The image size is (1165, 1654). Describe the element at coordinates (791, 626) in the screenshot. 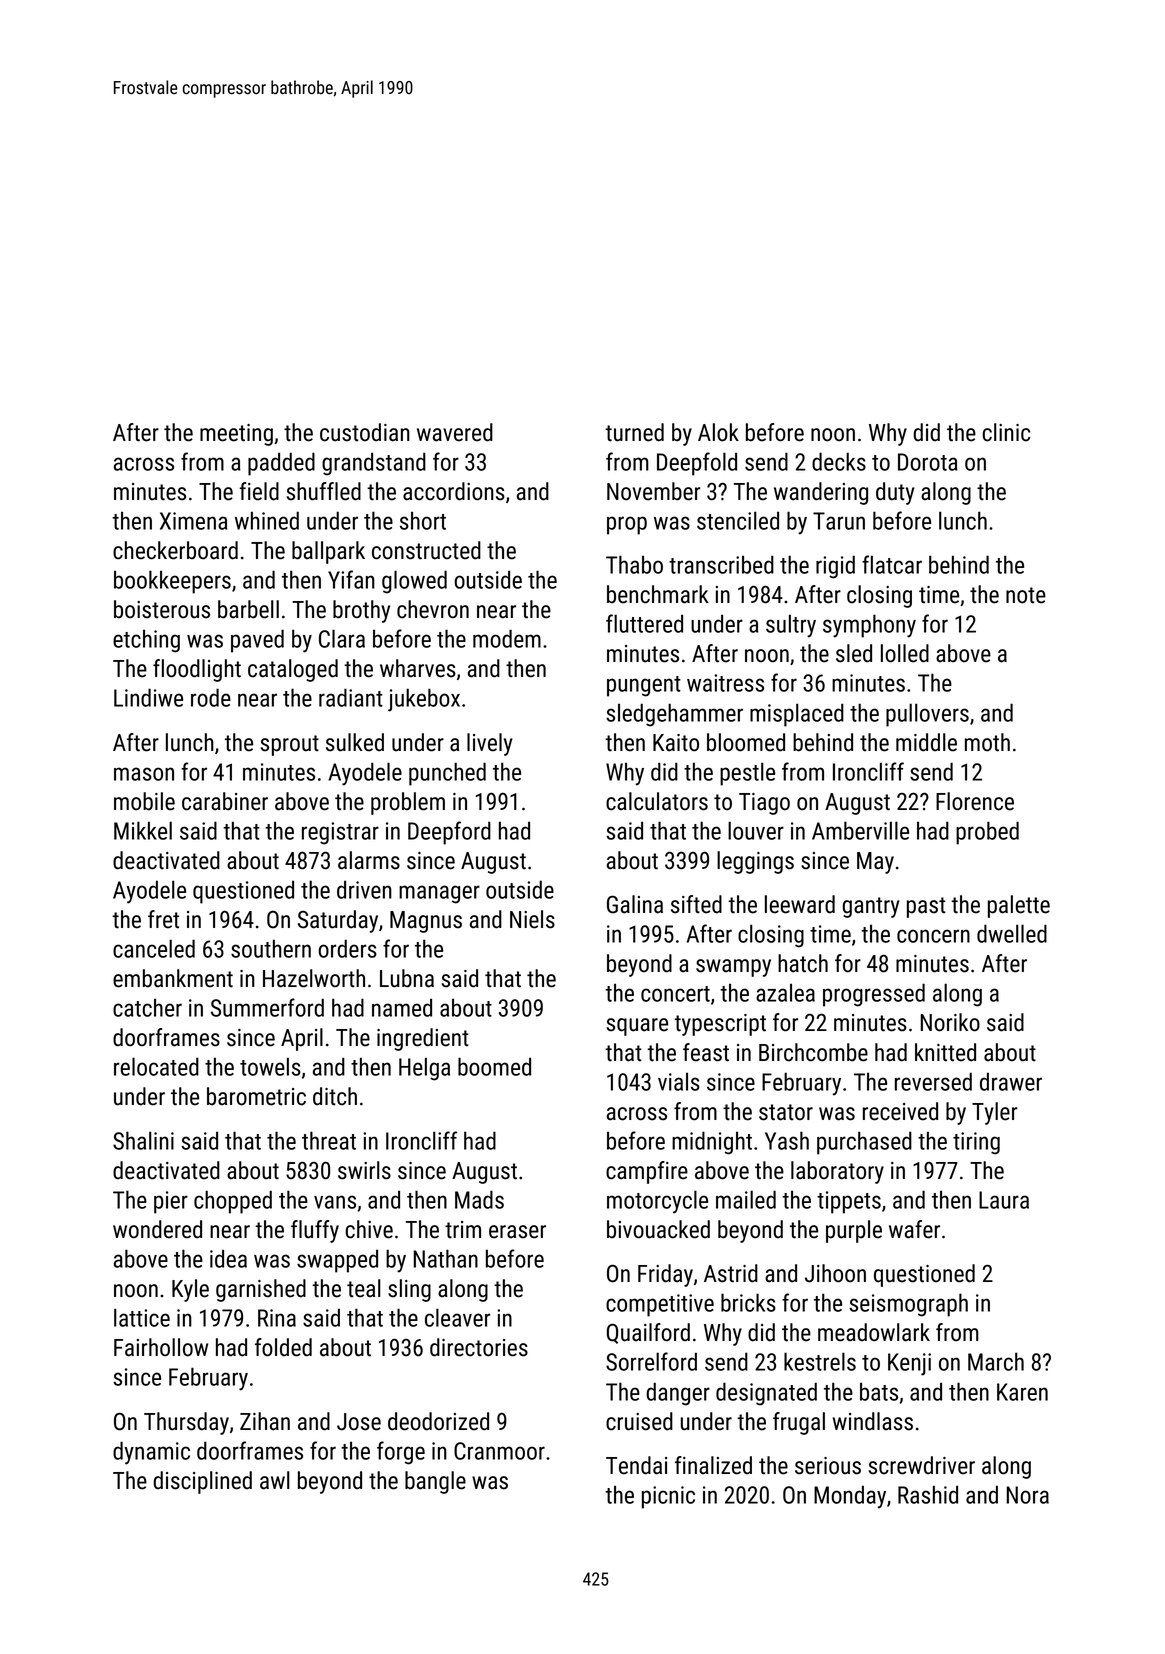

I see `sultry` at that location.
